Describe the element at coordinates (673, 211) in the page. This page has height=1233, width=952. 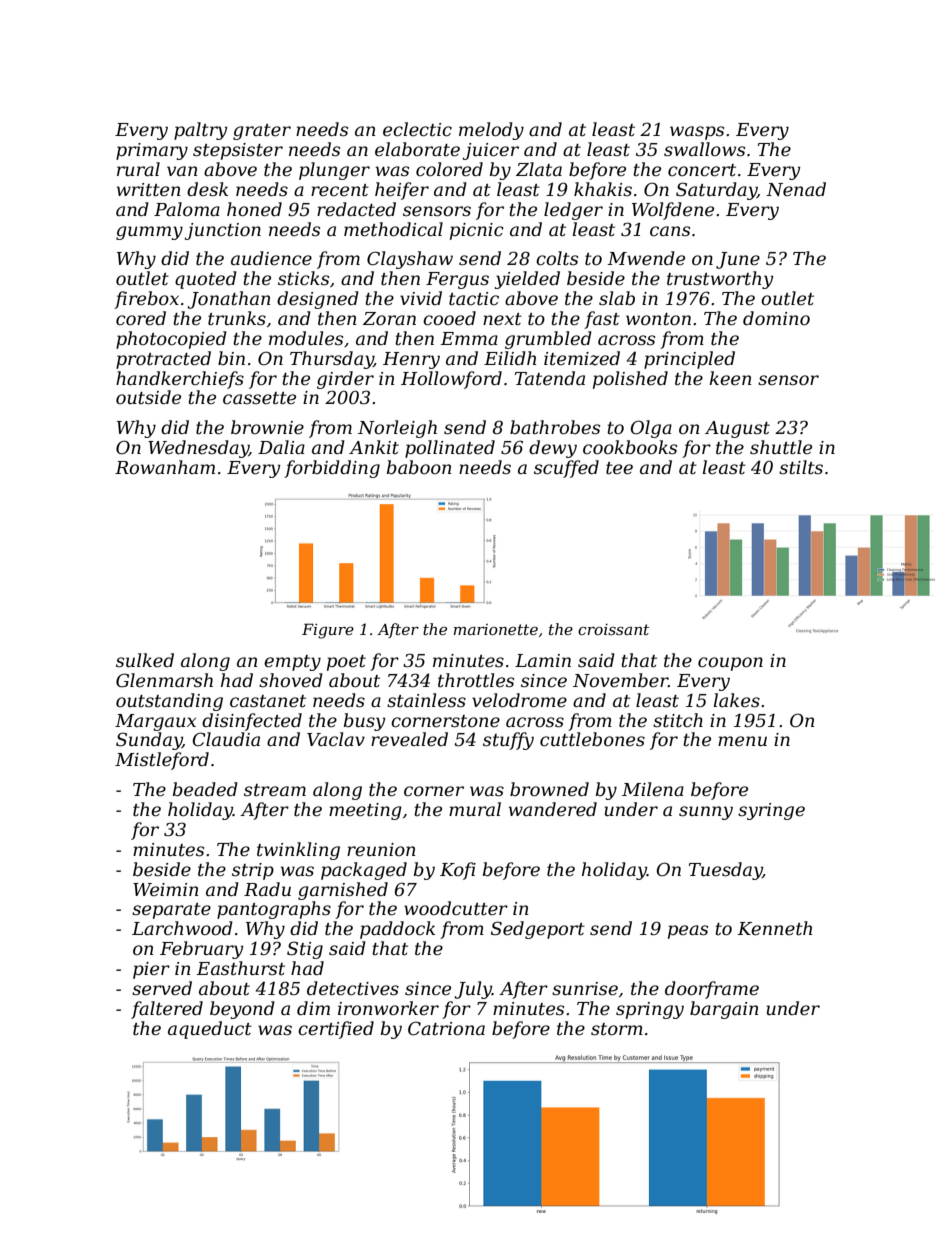
I see `Wolfdene` at that location.
